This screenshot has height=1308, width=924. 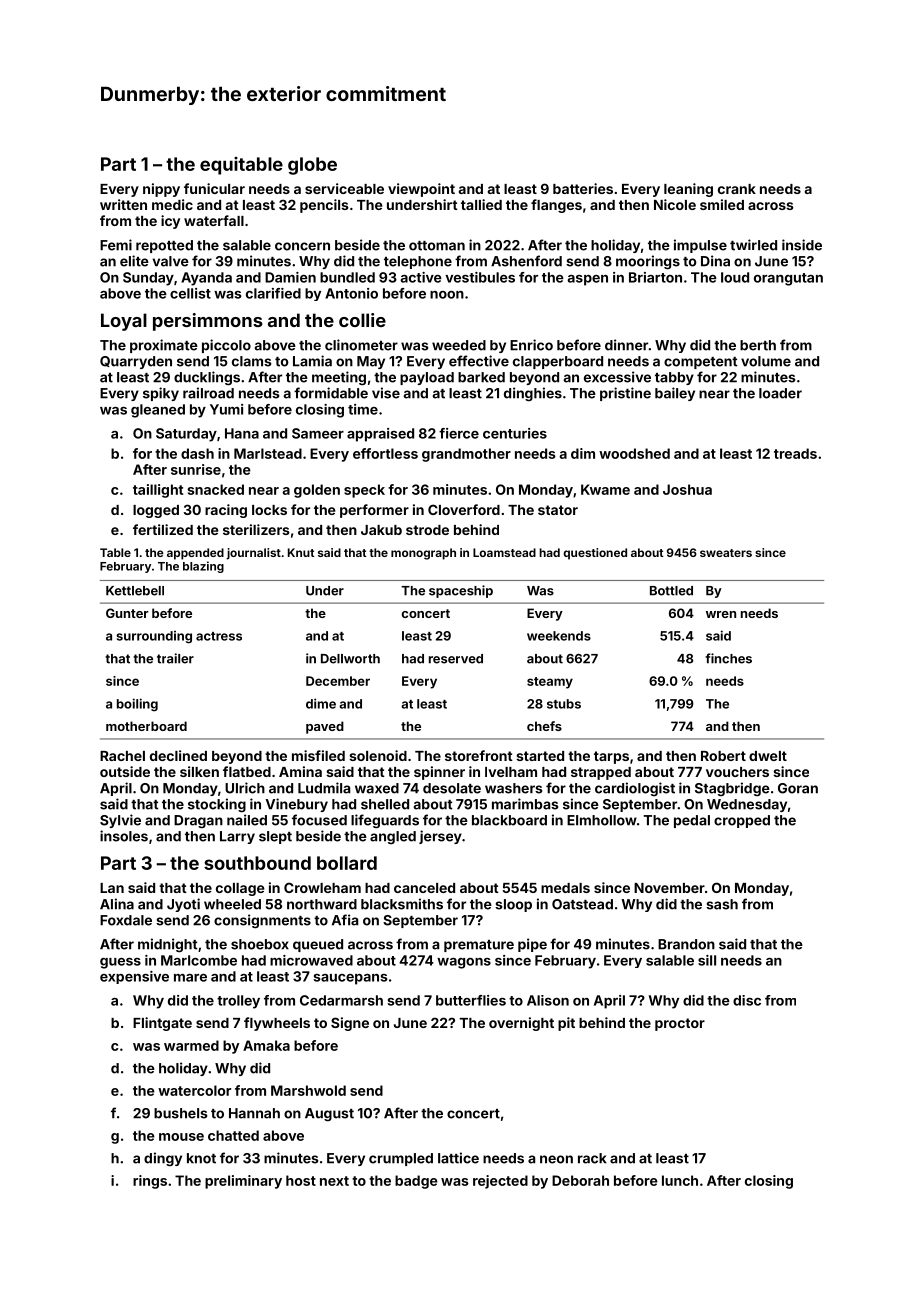 What do you see at coordinates (722, 904) in the screenshot?
I see `sash` at bounding box center [722, 904].
